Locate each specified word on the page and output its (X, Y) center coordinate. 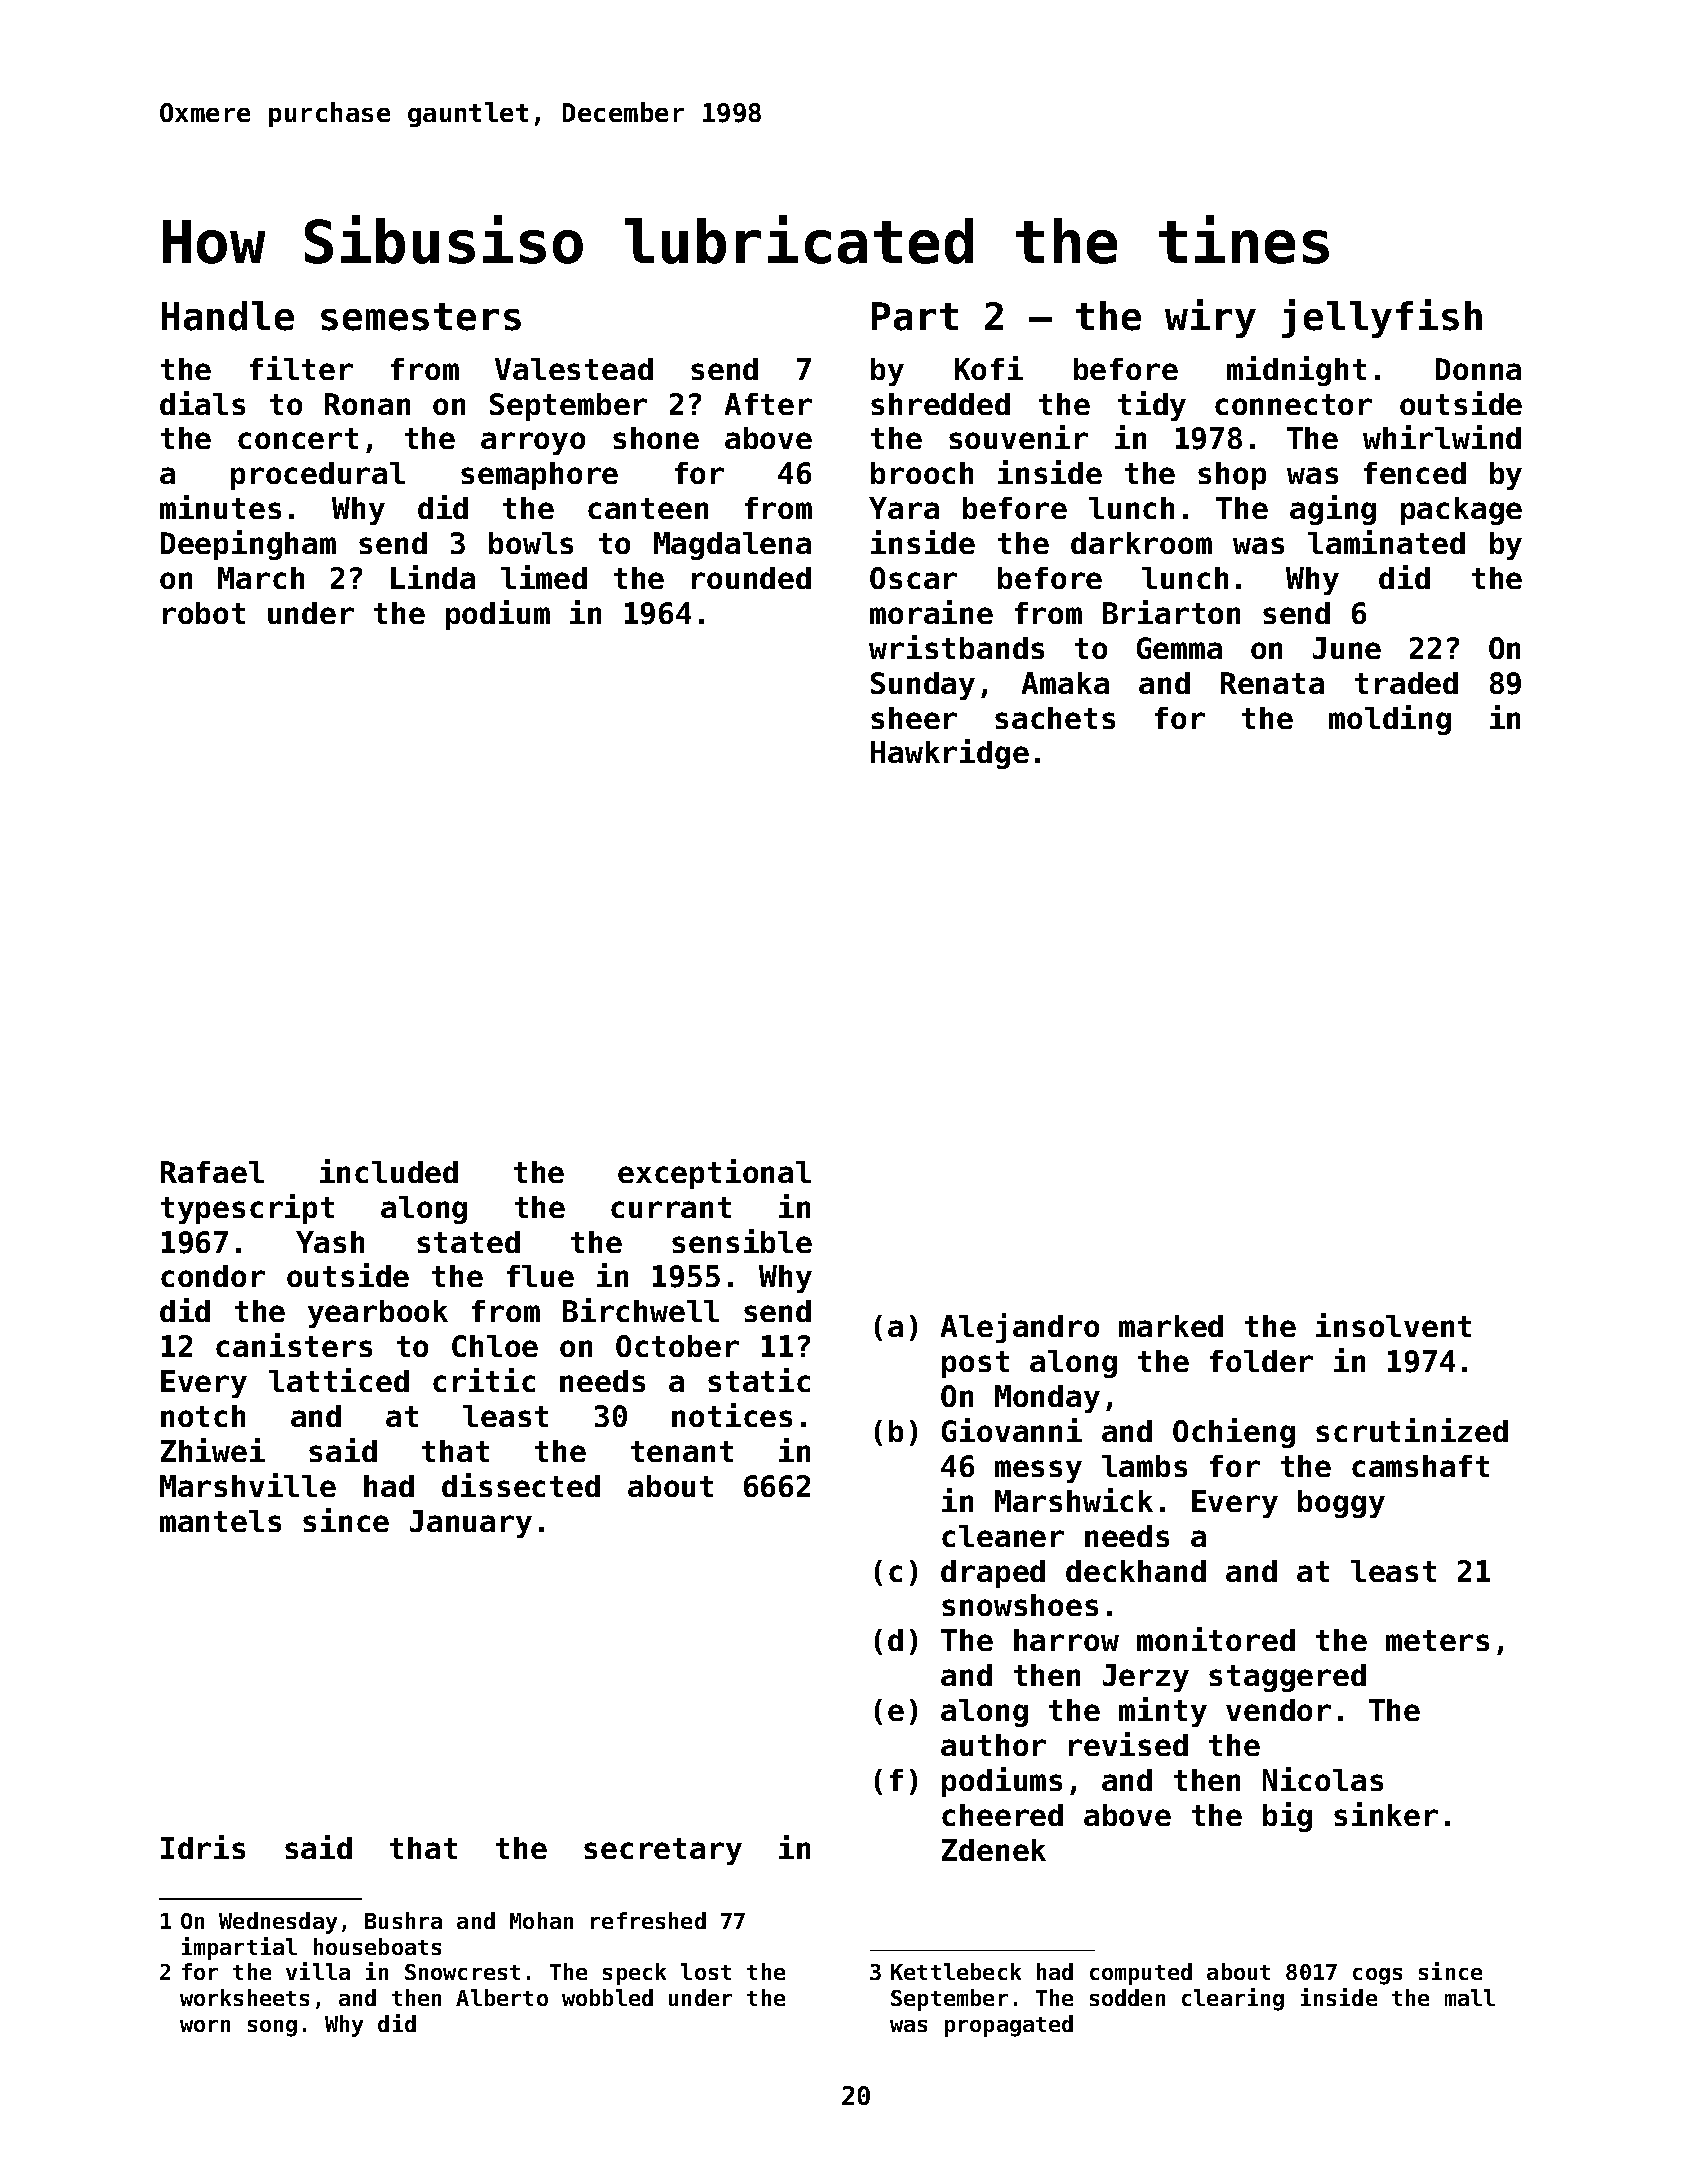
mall (1470, 1997)
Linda (433, 577)
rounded (751, 578)
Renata (1272, 683)
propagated (1009, 2026)
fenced (1415, 473)
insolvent (1393, 1325)
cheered (1002, 1815)
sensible (742, 1241)
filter (301, 368)
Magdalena (732, 546)
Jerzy (1146, 1678)
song (272, 2028)
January (471, 1524)
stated (468, 1242)
